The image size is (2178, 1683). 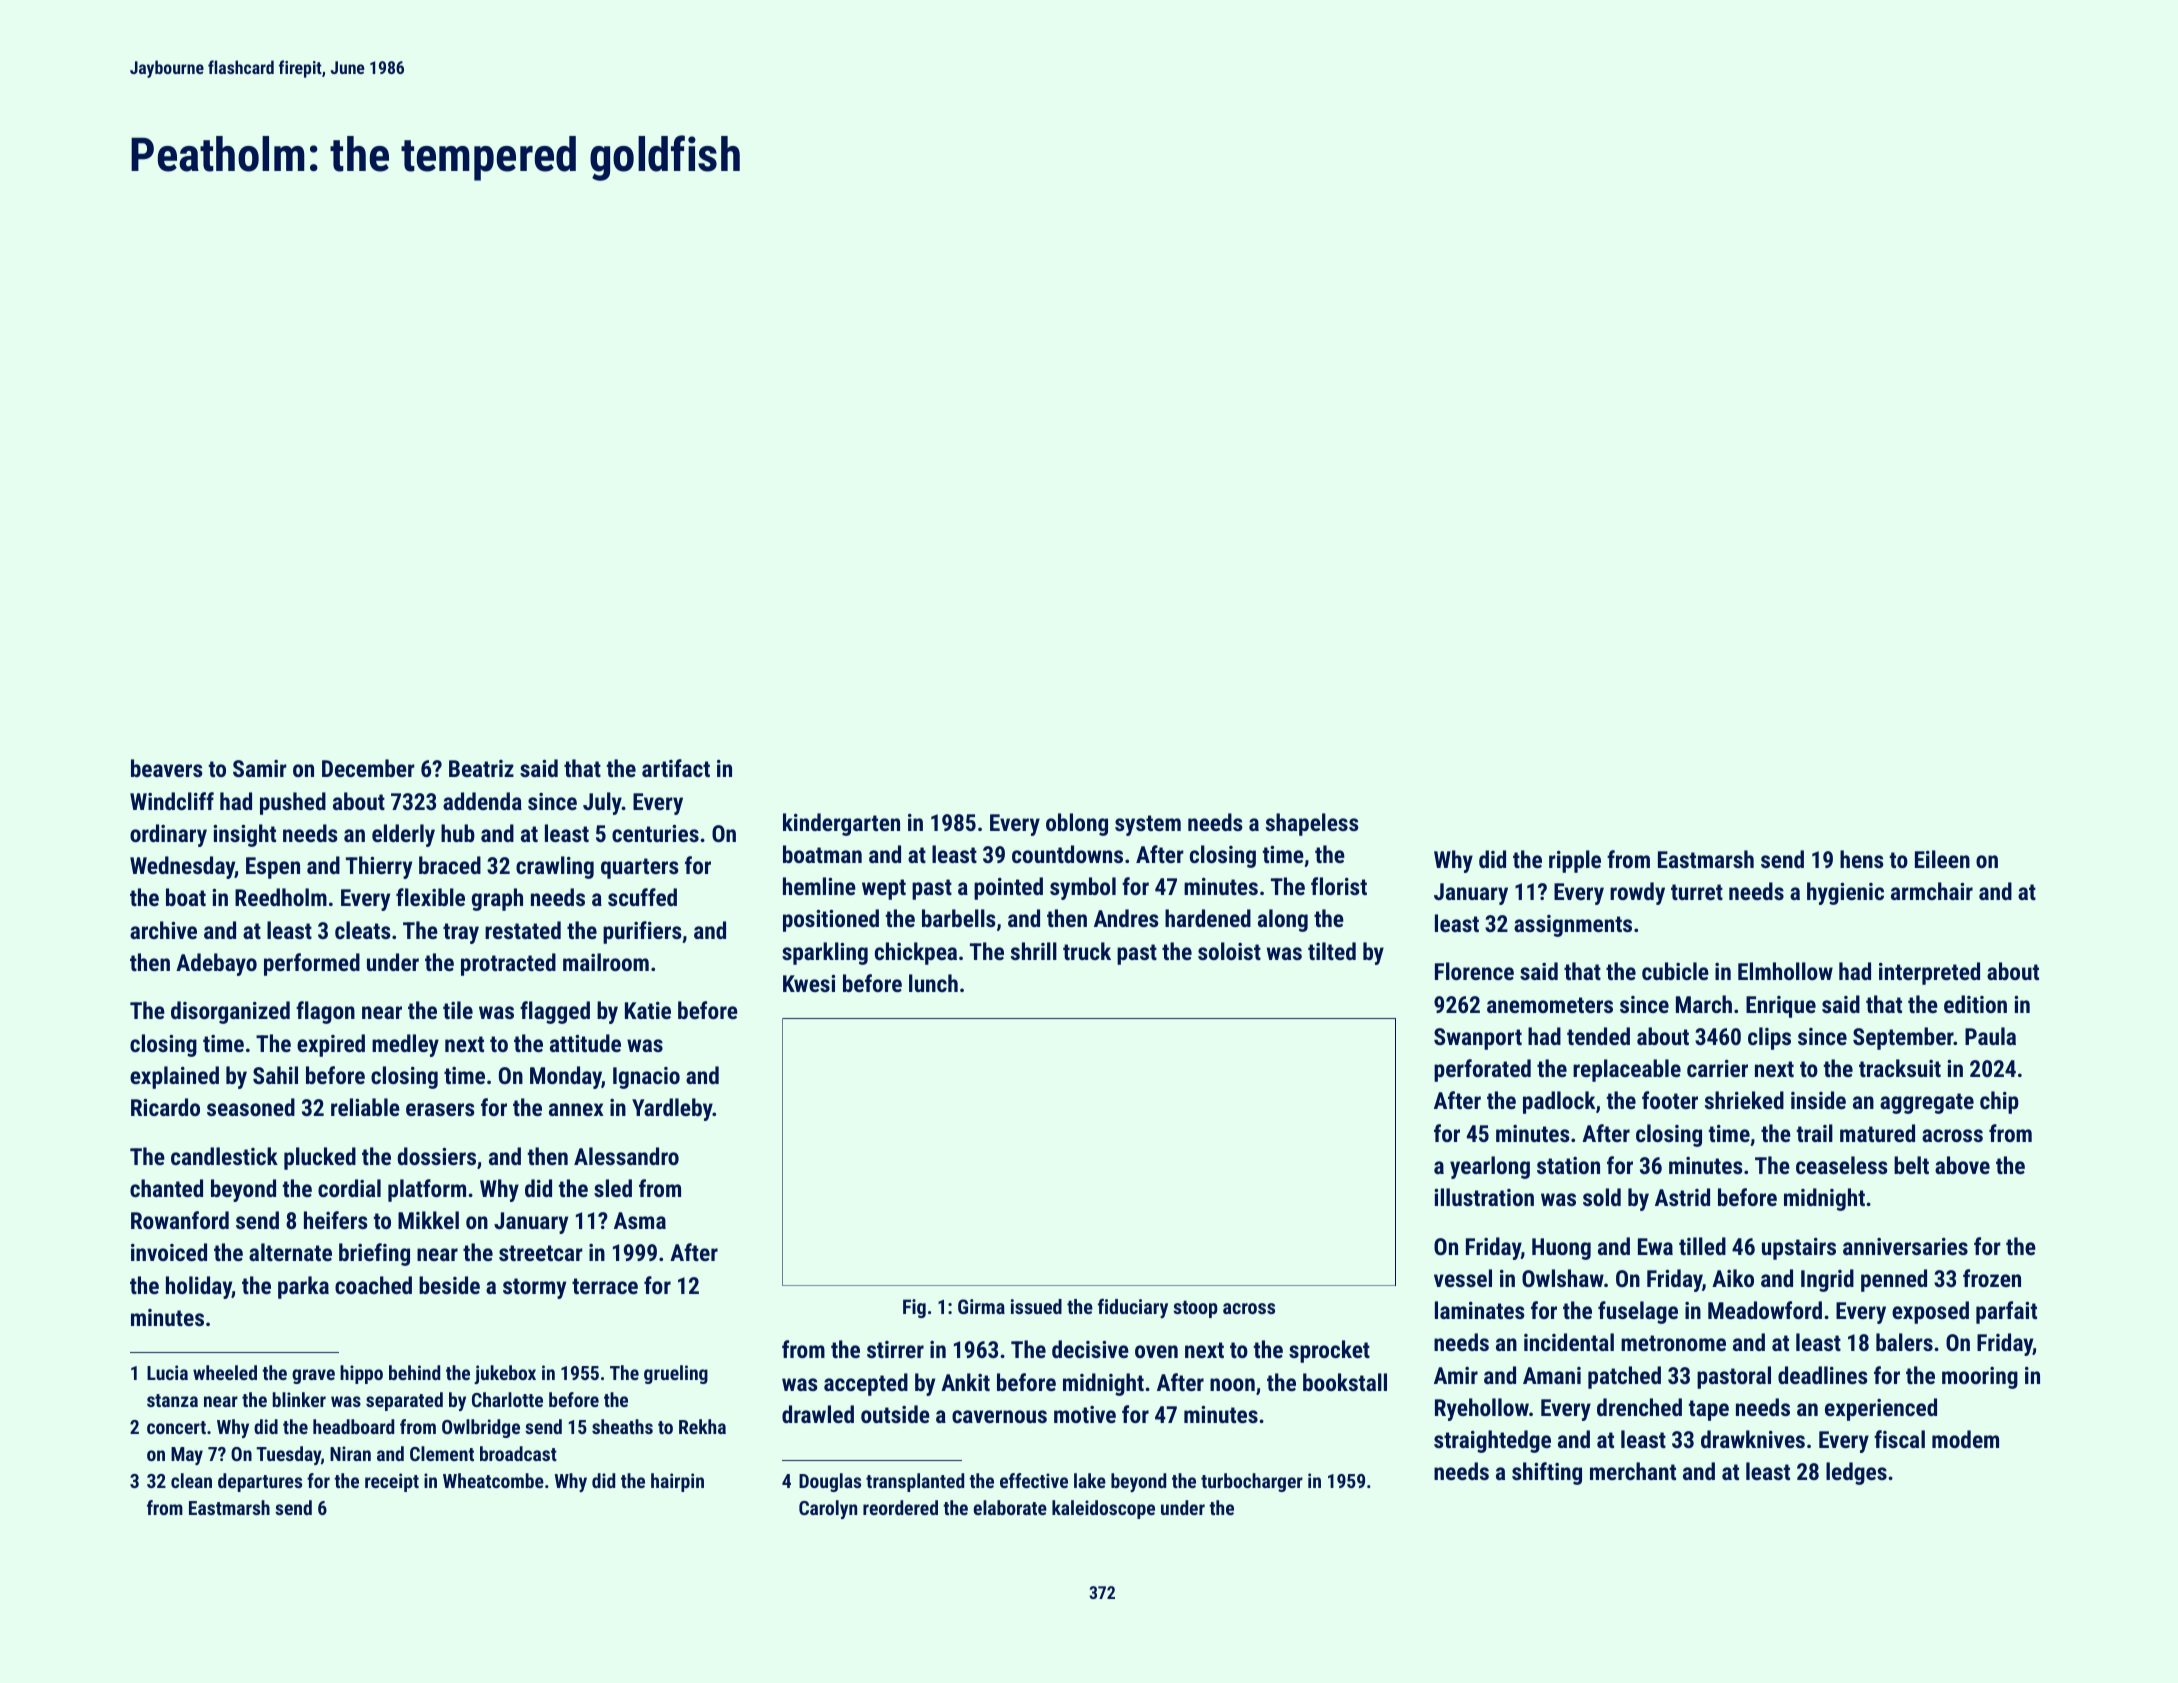 I want to click on vessel, so click(x=1463, y=1278).
